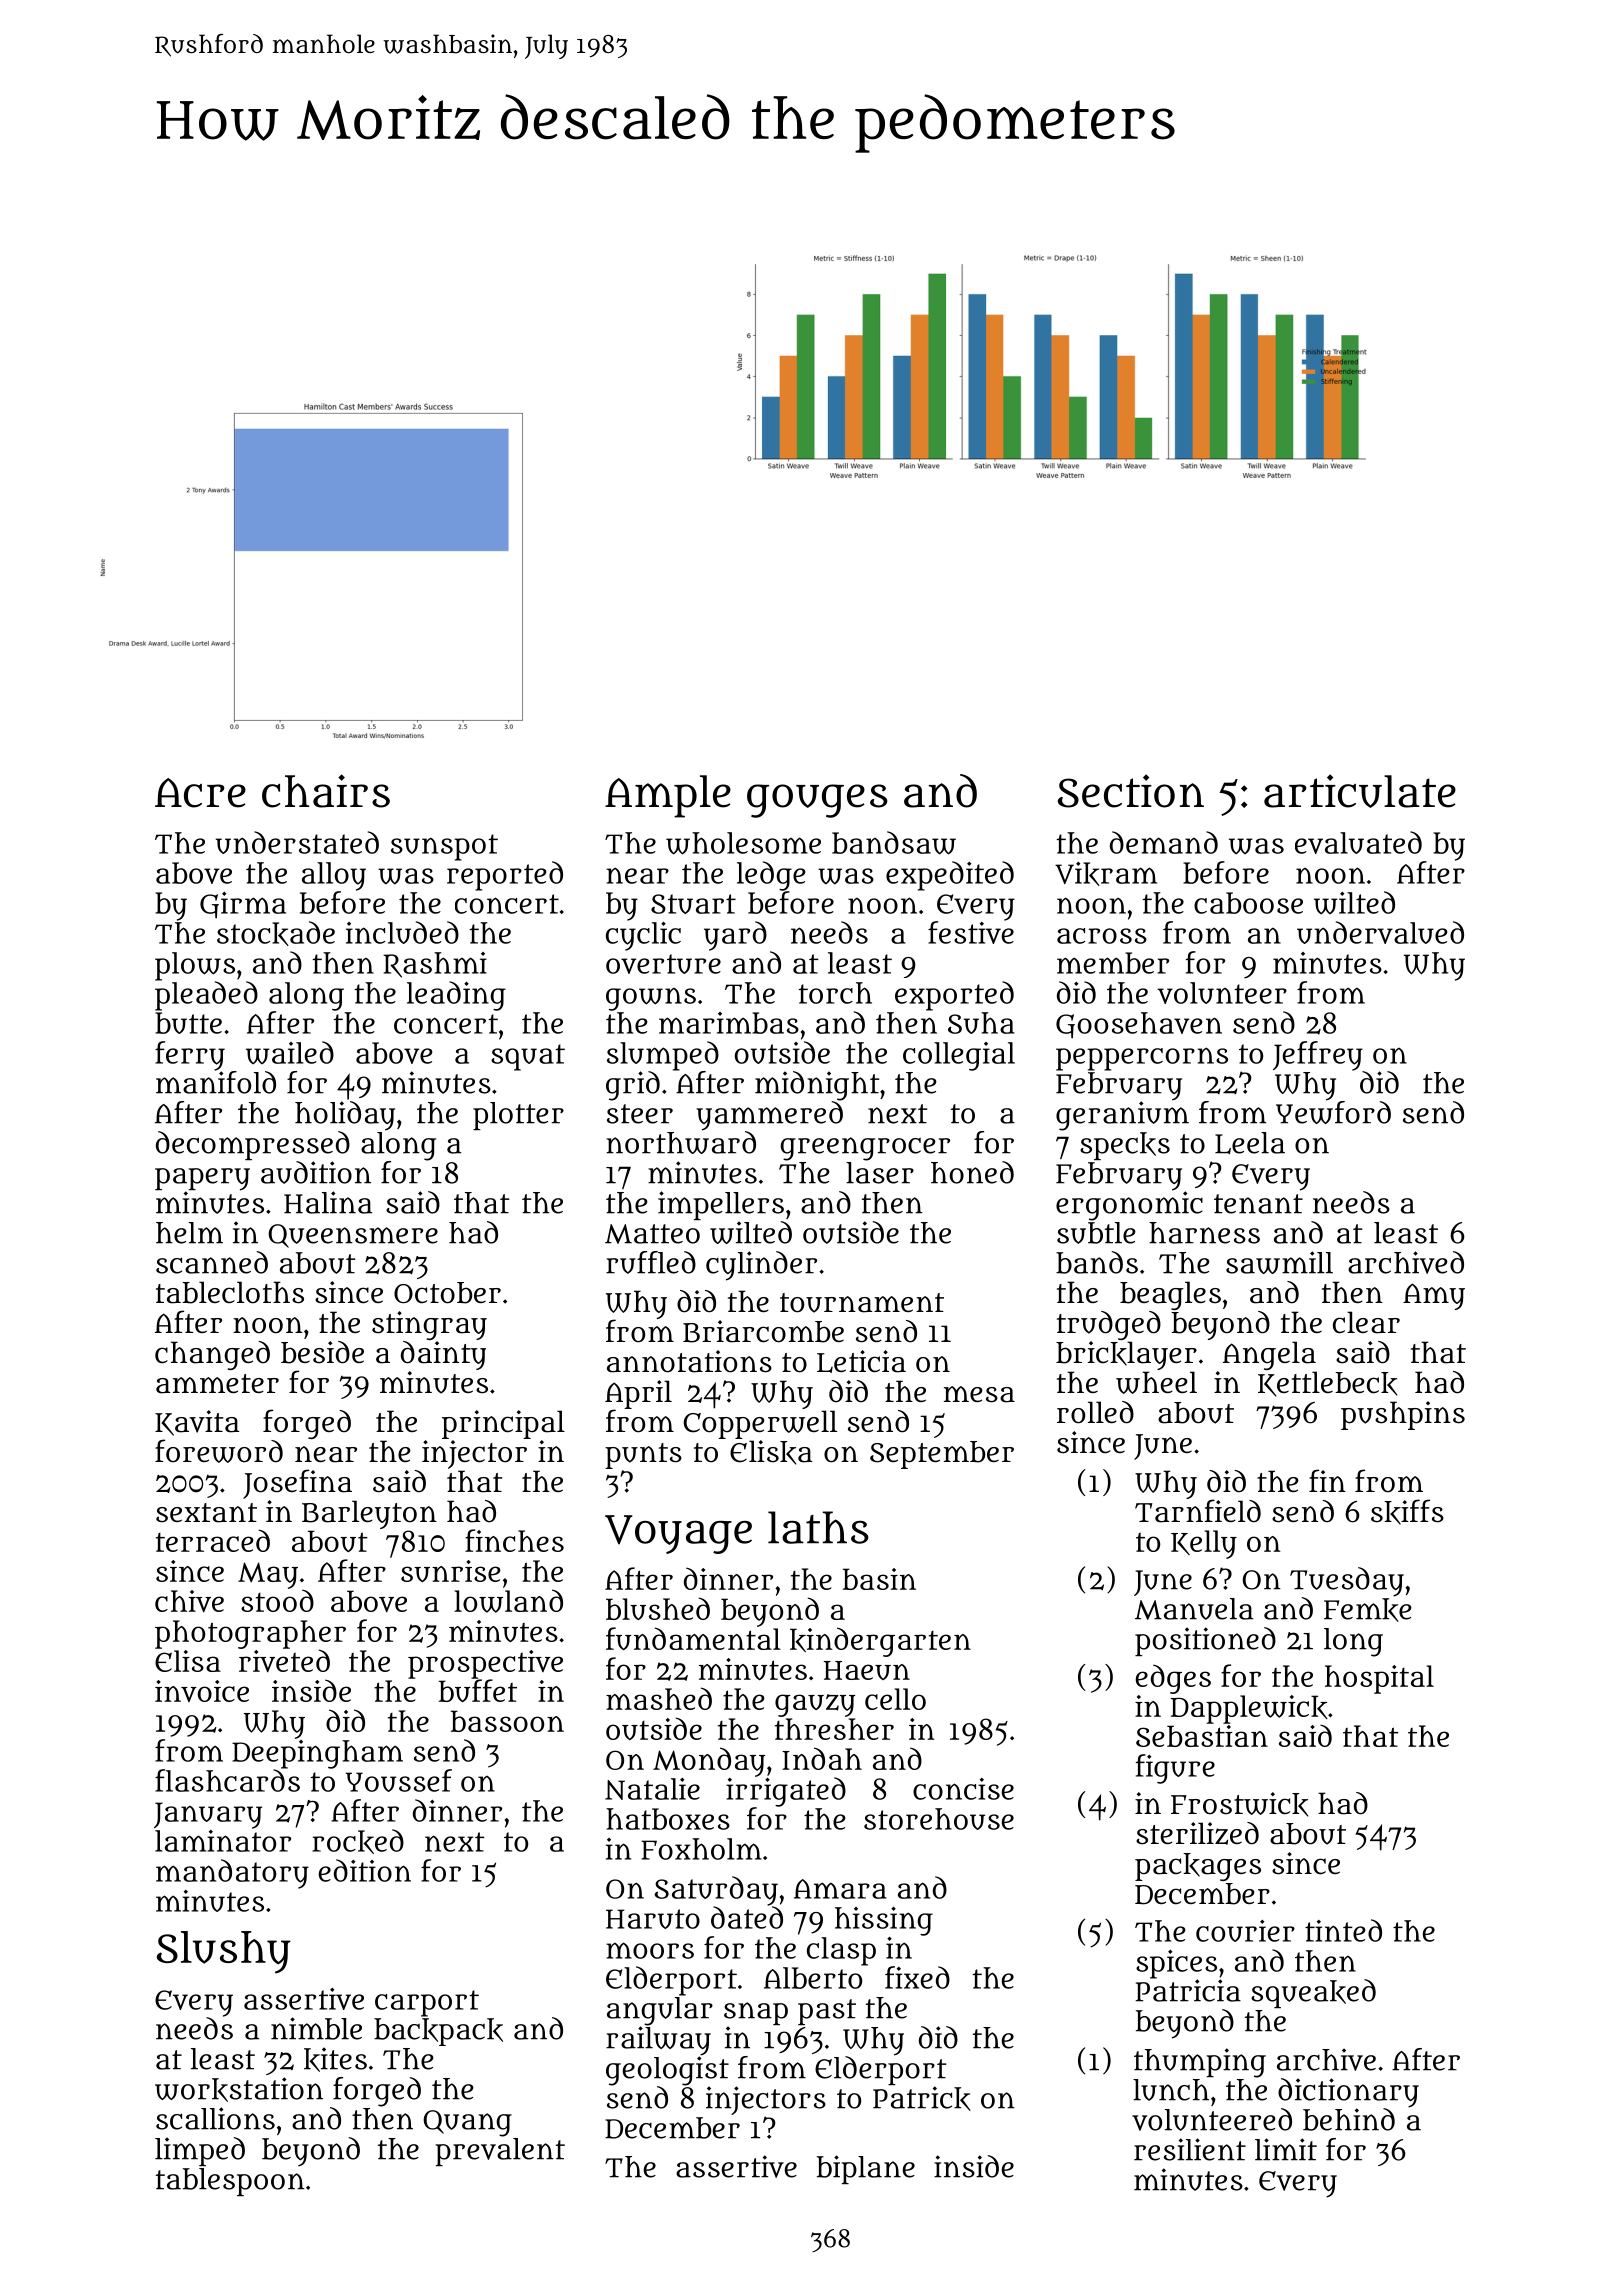 The width and height of the image is (1620, 2292). What do you see at coordinates (1358, 842) in the image?
I see `evaluated` at bounding box center [1358, 842].
